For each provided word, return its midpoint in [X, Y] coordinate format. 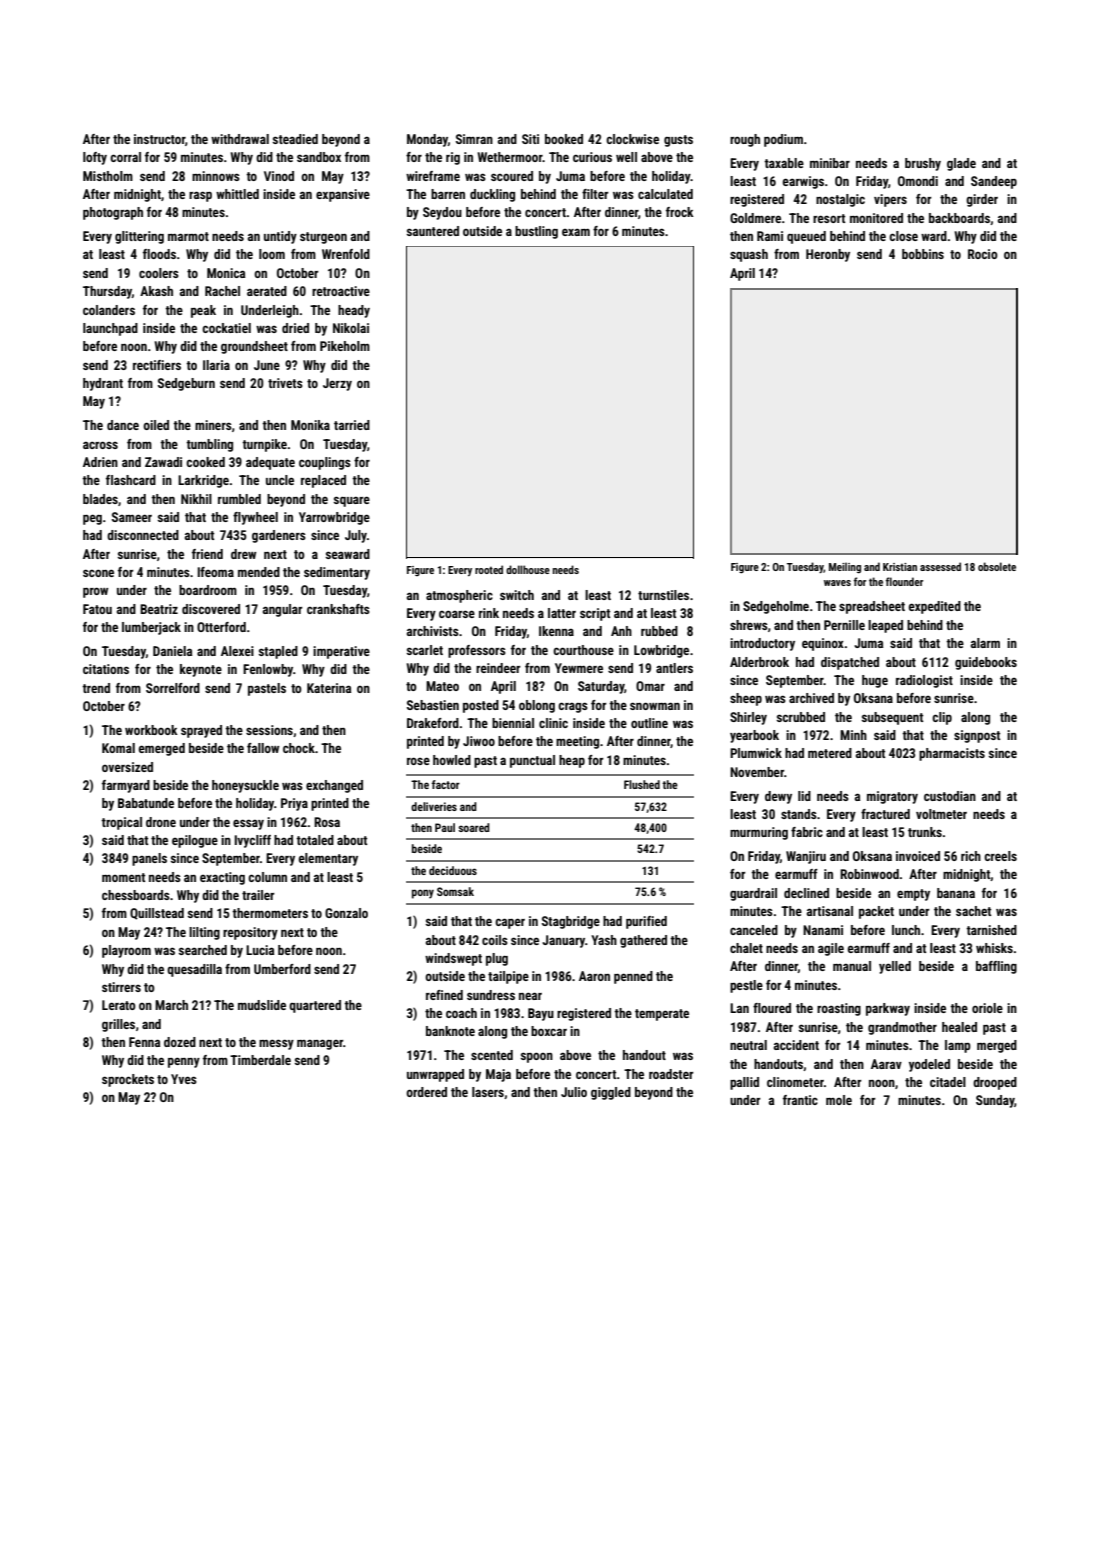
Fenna [144, 1042]
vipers [890, 200]
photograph [113, 213]
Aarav [886, 1064]
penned [633, 977]
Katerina [329, 688]
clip [942, 718]
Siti [530, 139]
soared [474, 827]
